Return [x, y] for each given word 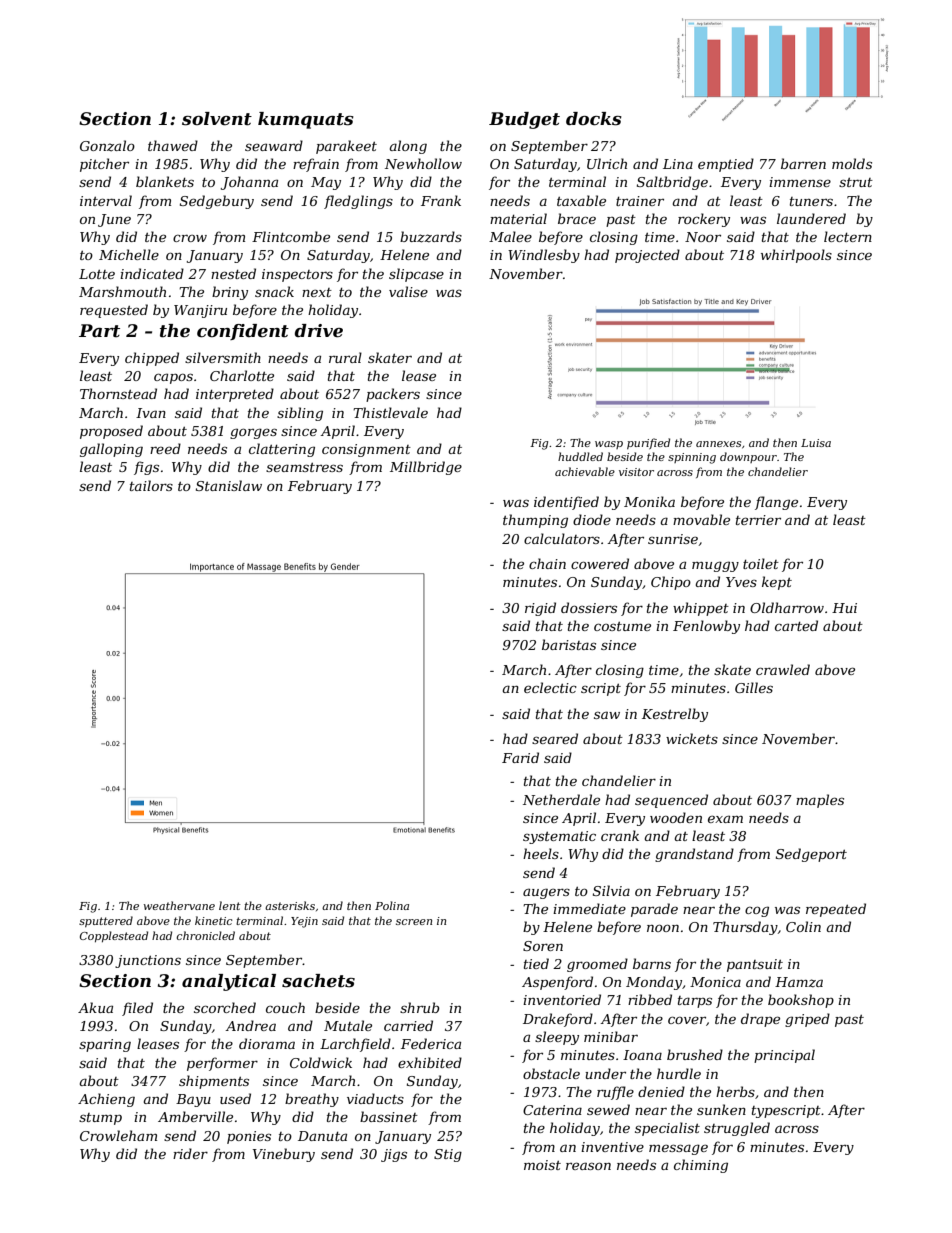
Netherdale [561, 799]
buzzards [431, 237]
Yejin [304, 922]
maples [820, 801]
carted [796, 625]
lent [230, 905]
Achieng [106, 1100]
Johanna [249, 183]
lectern [848, 236]
